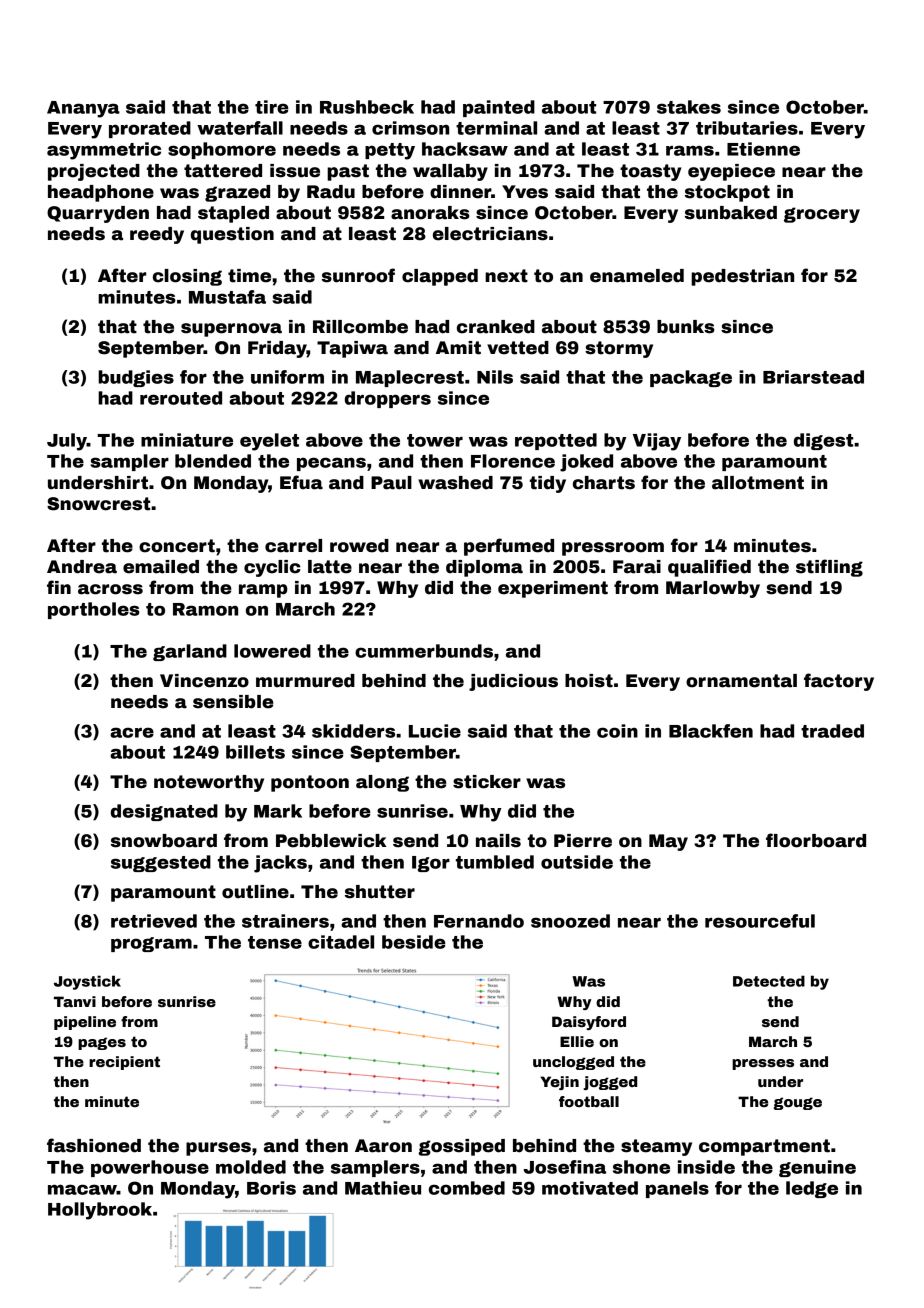 This screenshot has width=924, height=1308. What do you see at coordinates (124, 1063) in the screenshot?
I see `recipient` at bounding box center [124, 1063].
